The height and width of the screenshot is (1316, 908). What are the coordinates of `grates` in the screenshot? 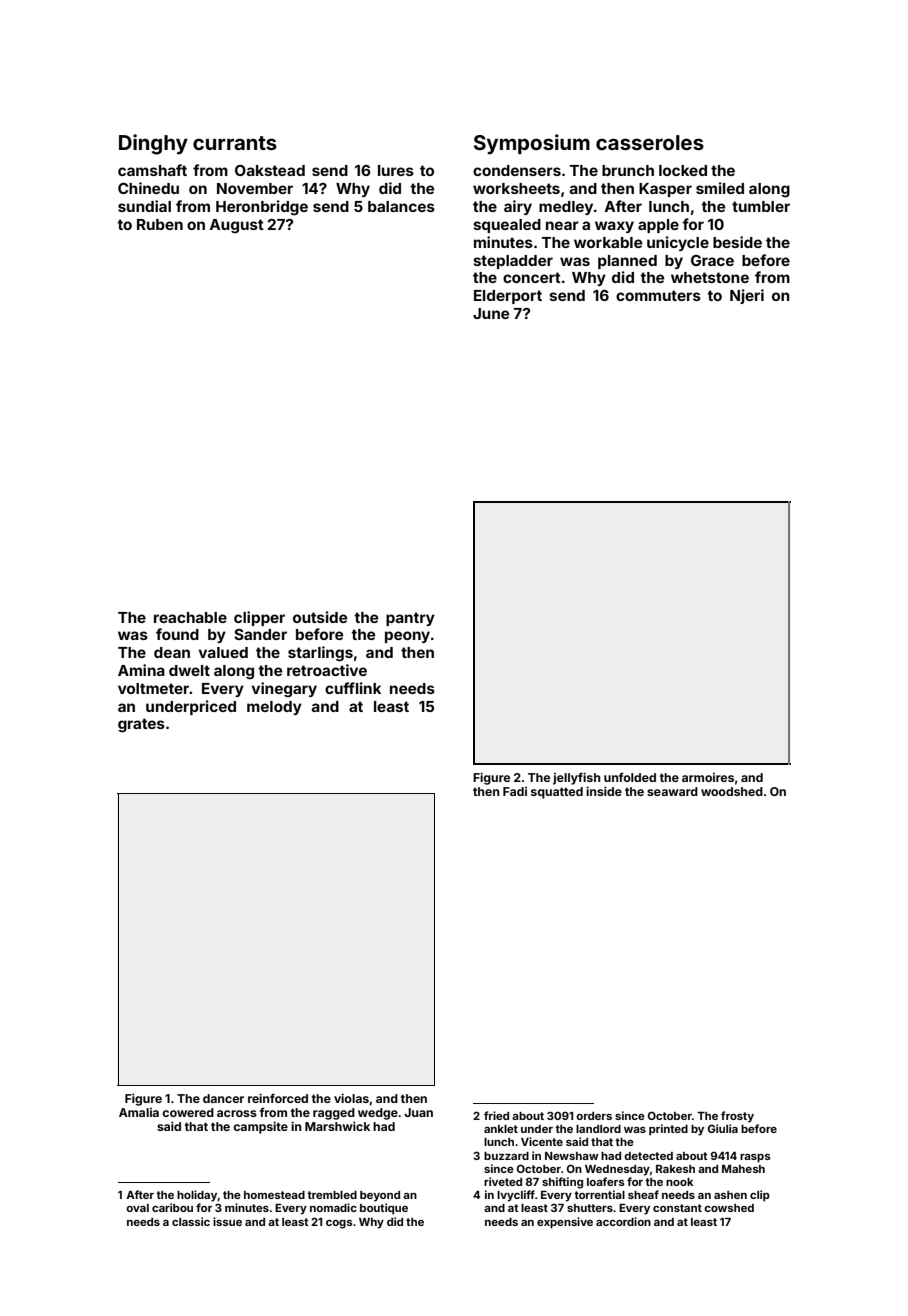 It's located at (141, 725).
